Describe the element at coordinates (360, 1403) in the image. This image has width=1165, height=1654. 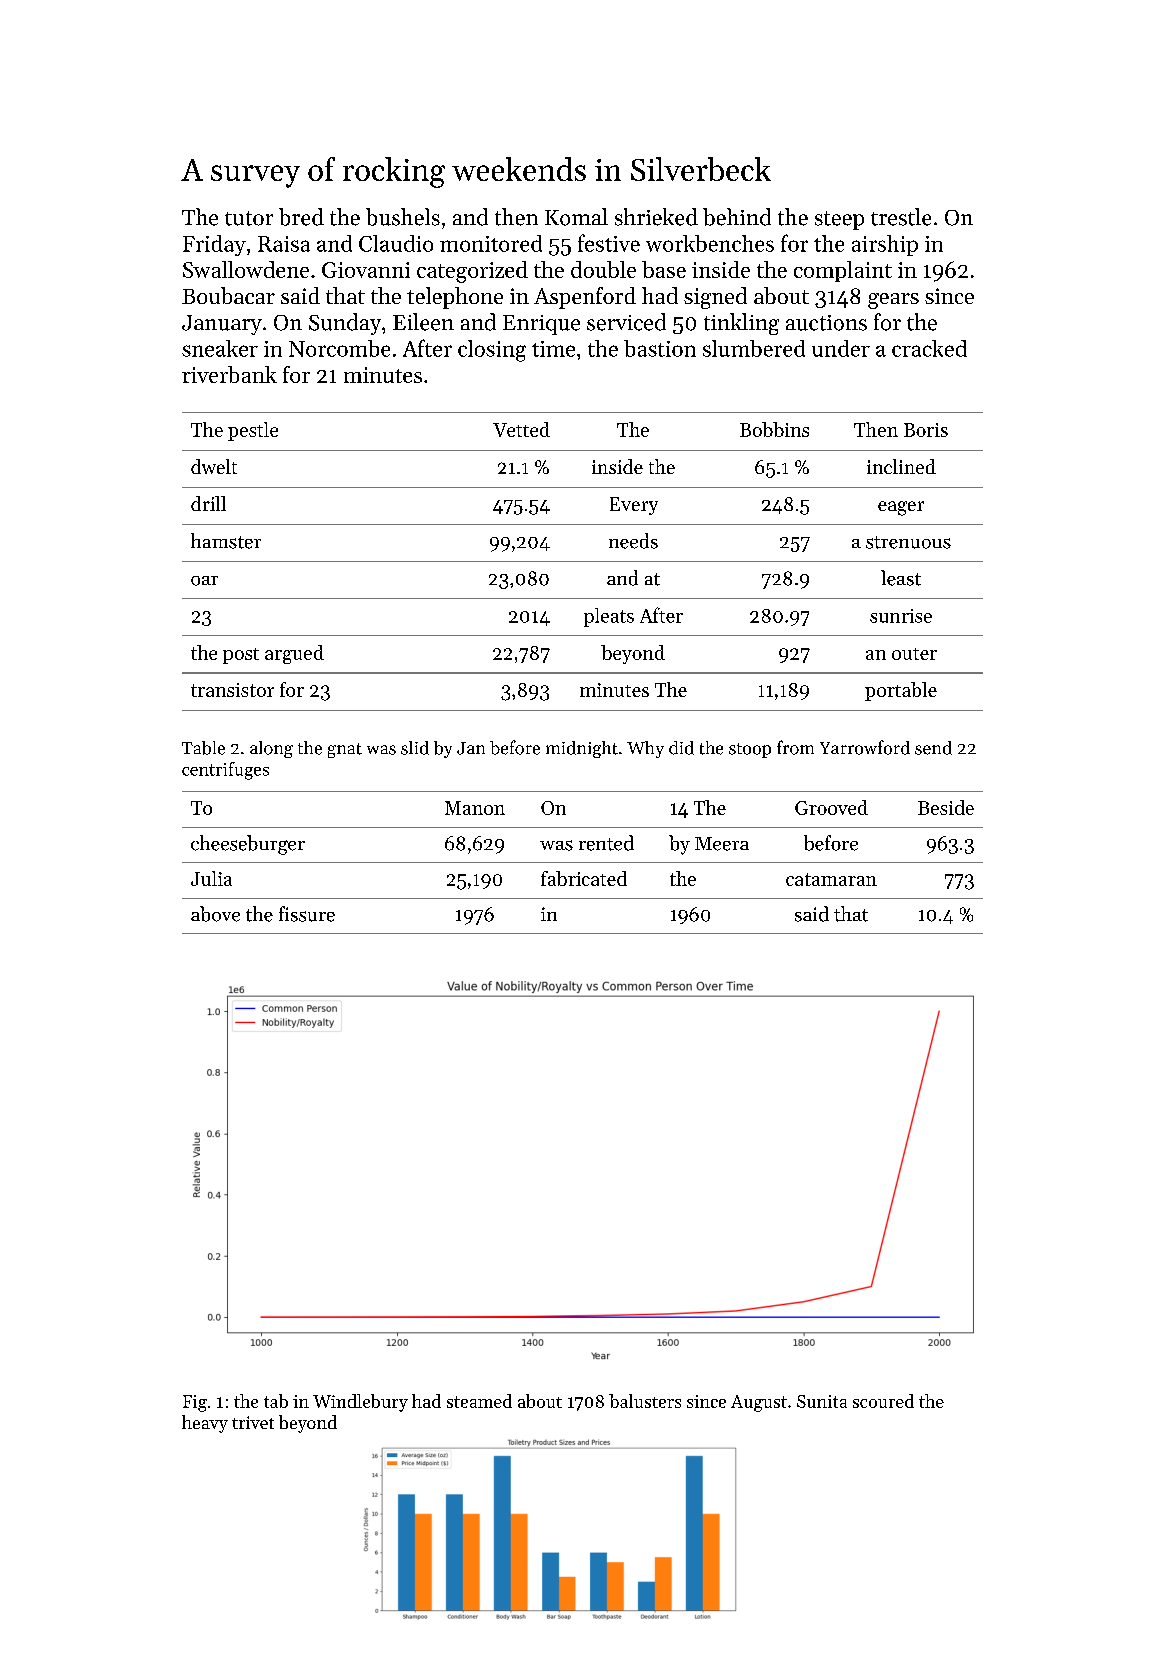
I see `Windlebury` at that location.
